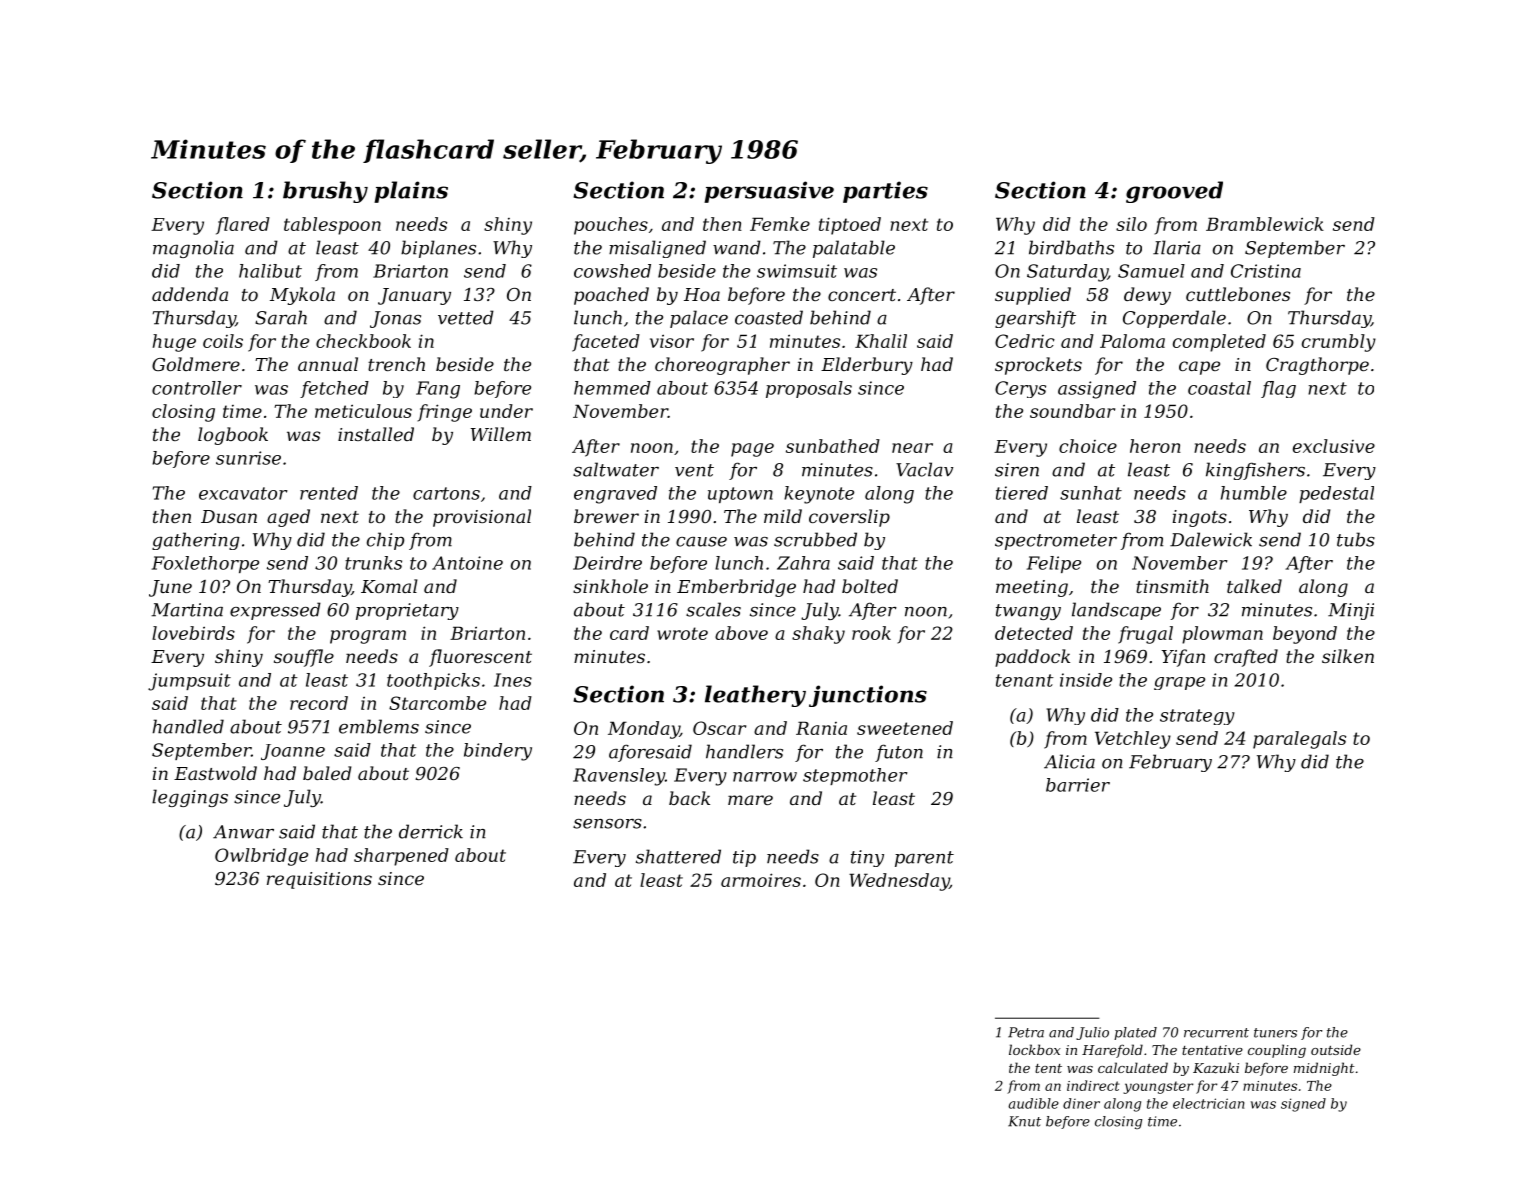 The image size is (1527, 1180). What do you see at coordinates (819, 495) in the screenshot?
I see `keynote` at bounding box center [819, 495].
